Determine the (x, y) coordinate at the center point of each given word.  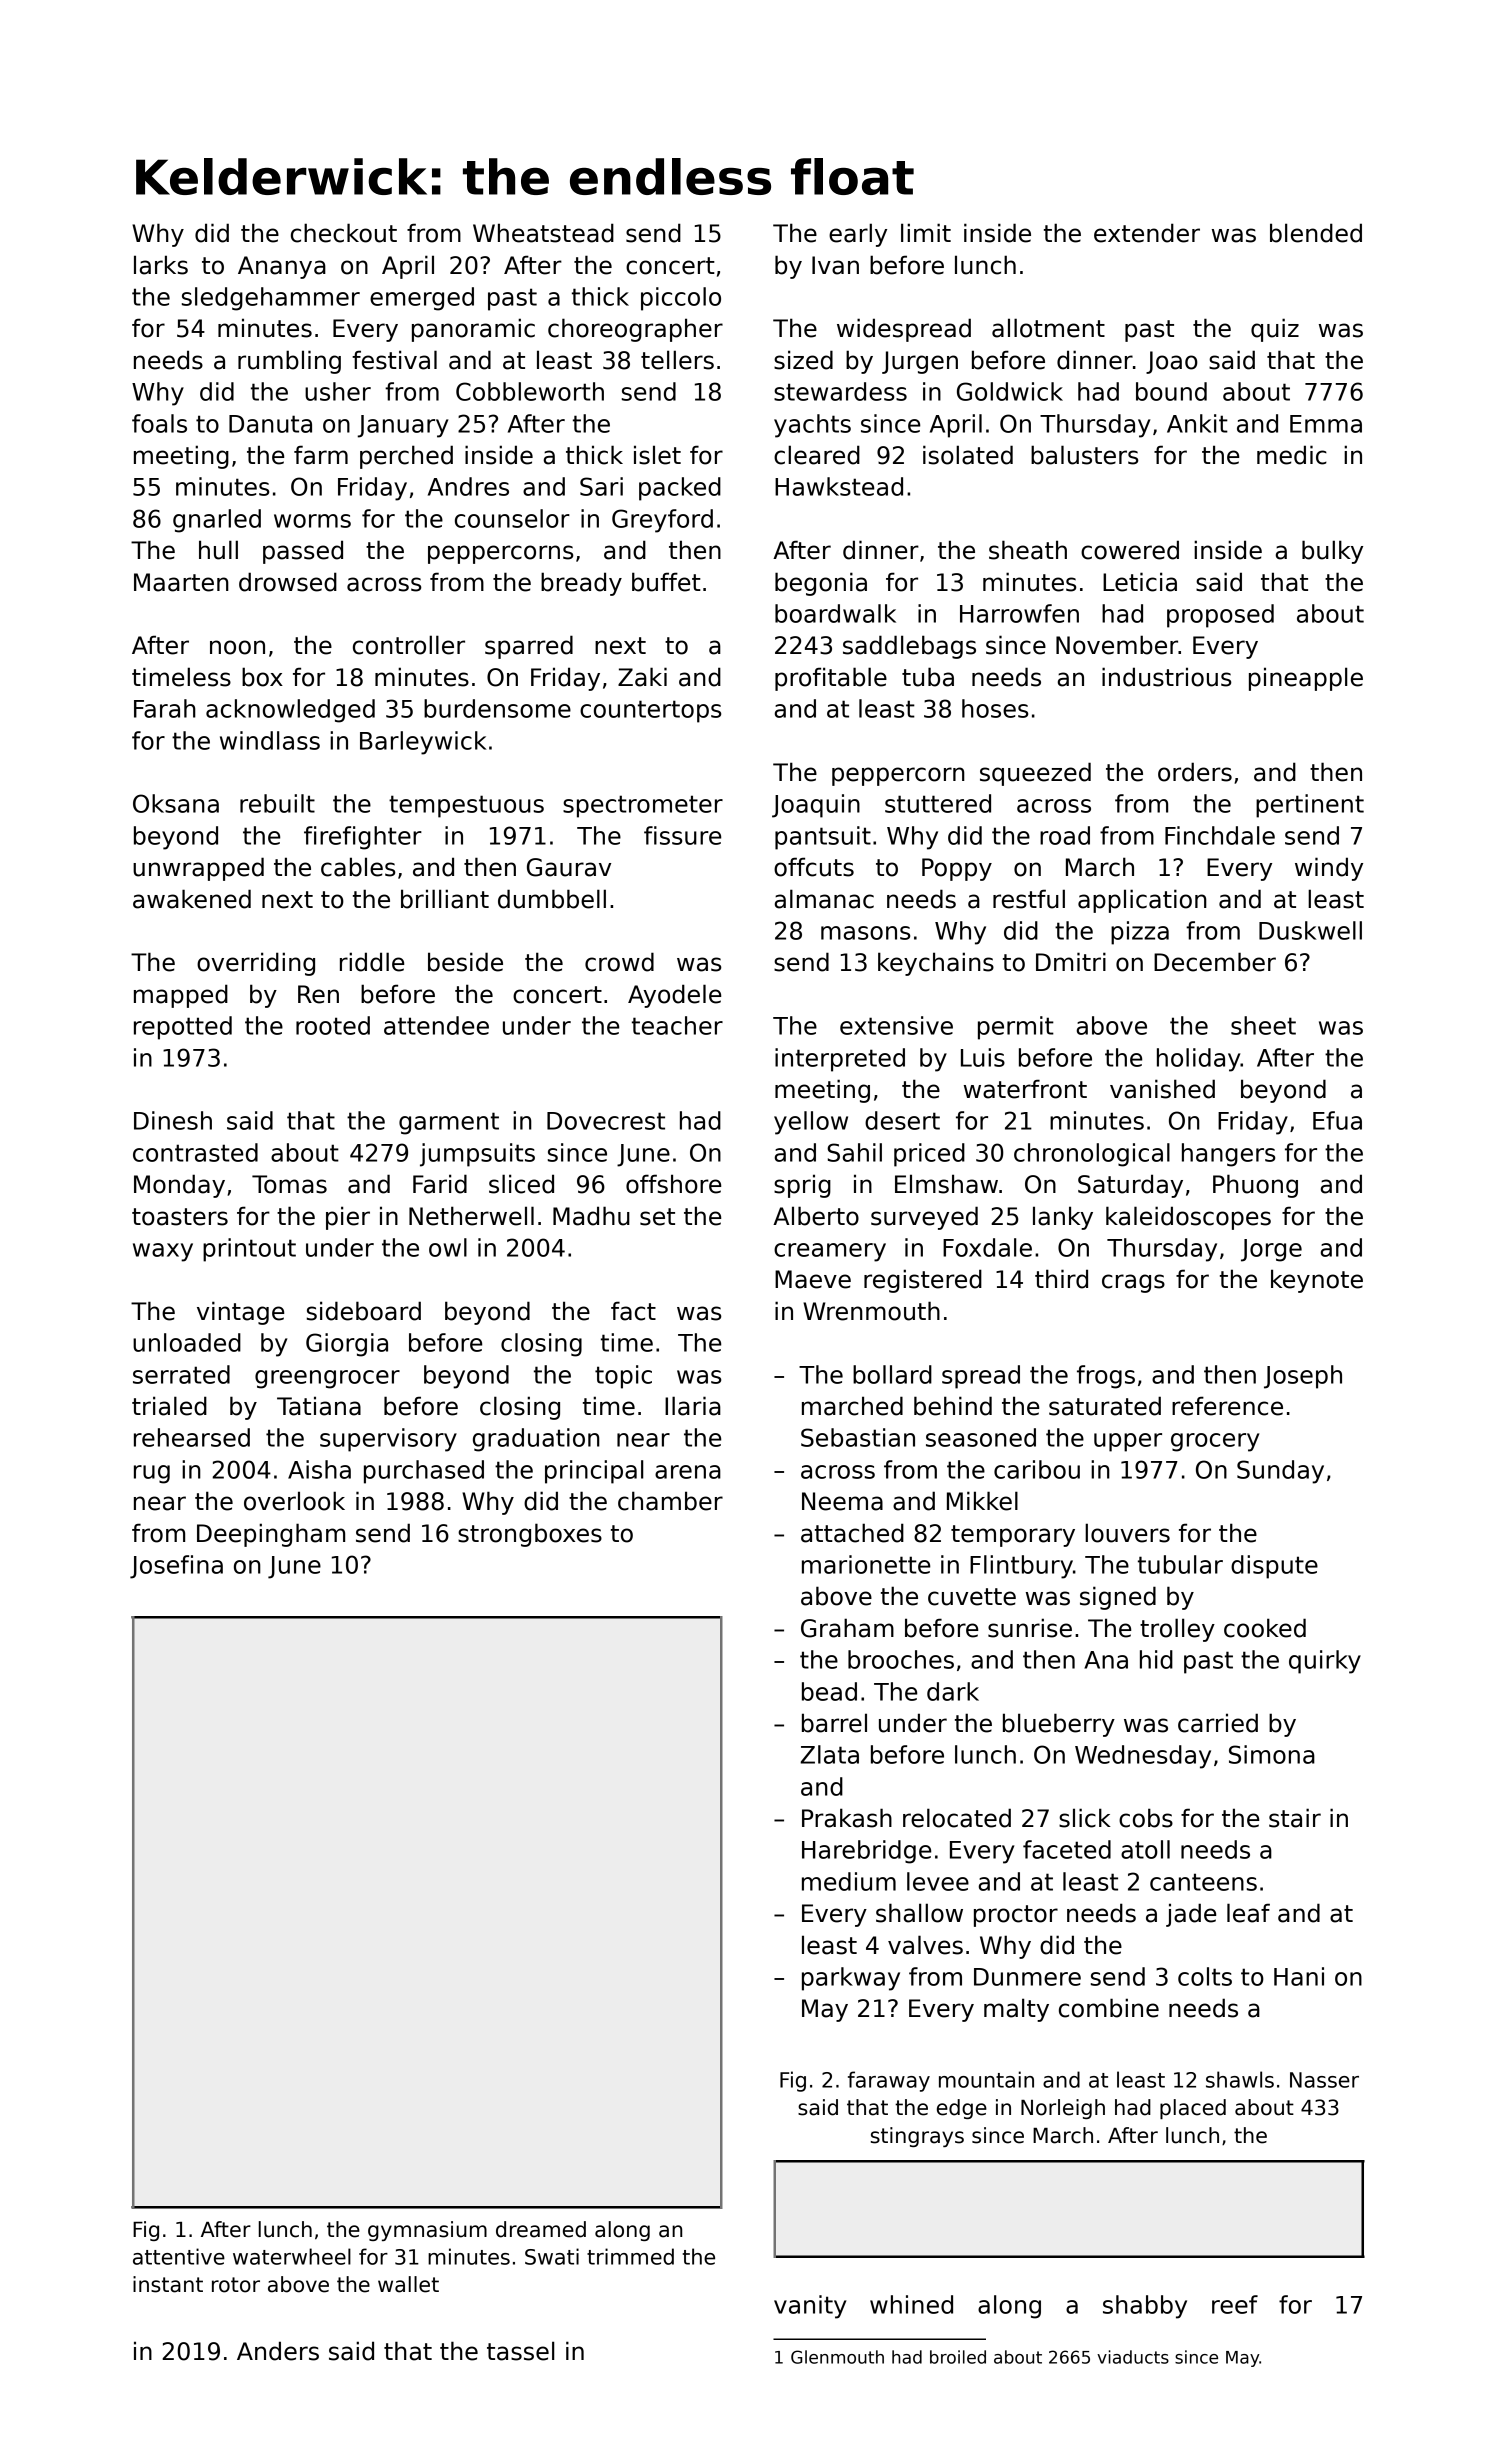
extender (1147, 233)
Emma (1326, 424)
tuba (928, 677)
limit (926, 232)
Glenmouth (837, 2357)
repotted (183, 1028)
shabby (1145, 2307)
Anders (278, 2351)
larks (161, 265)
